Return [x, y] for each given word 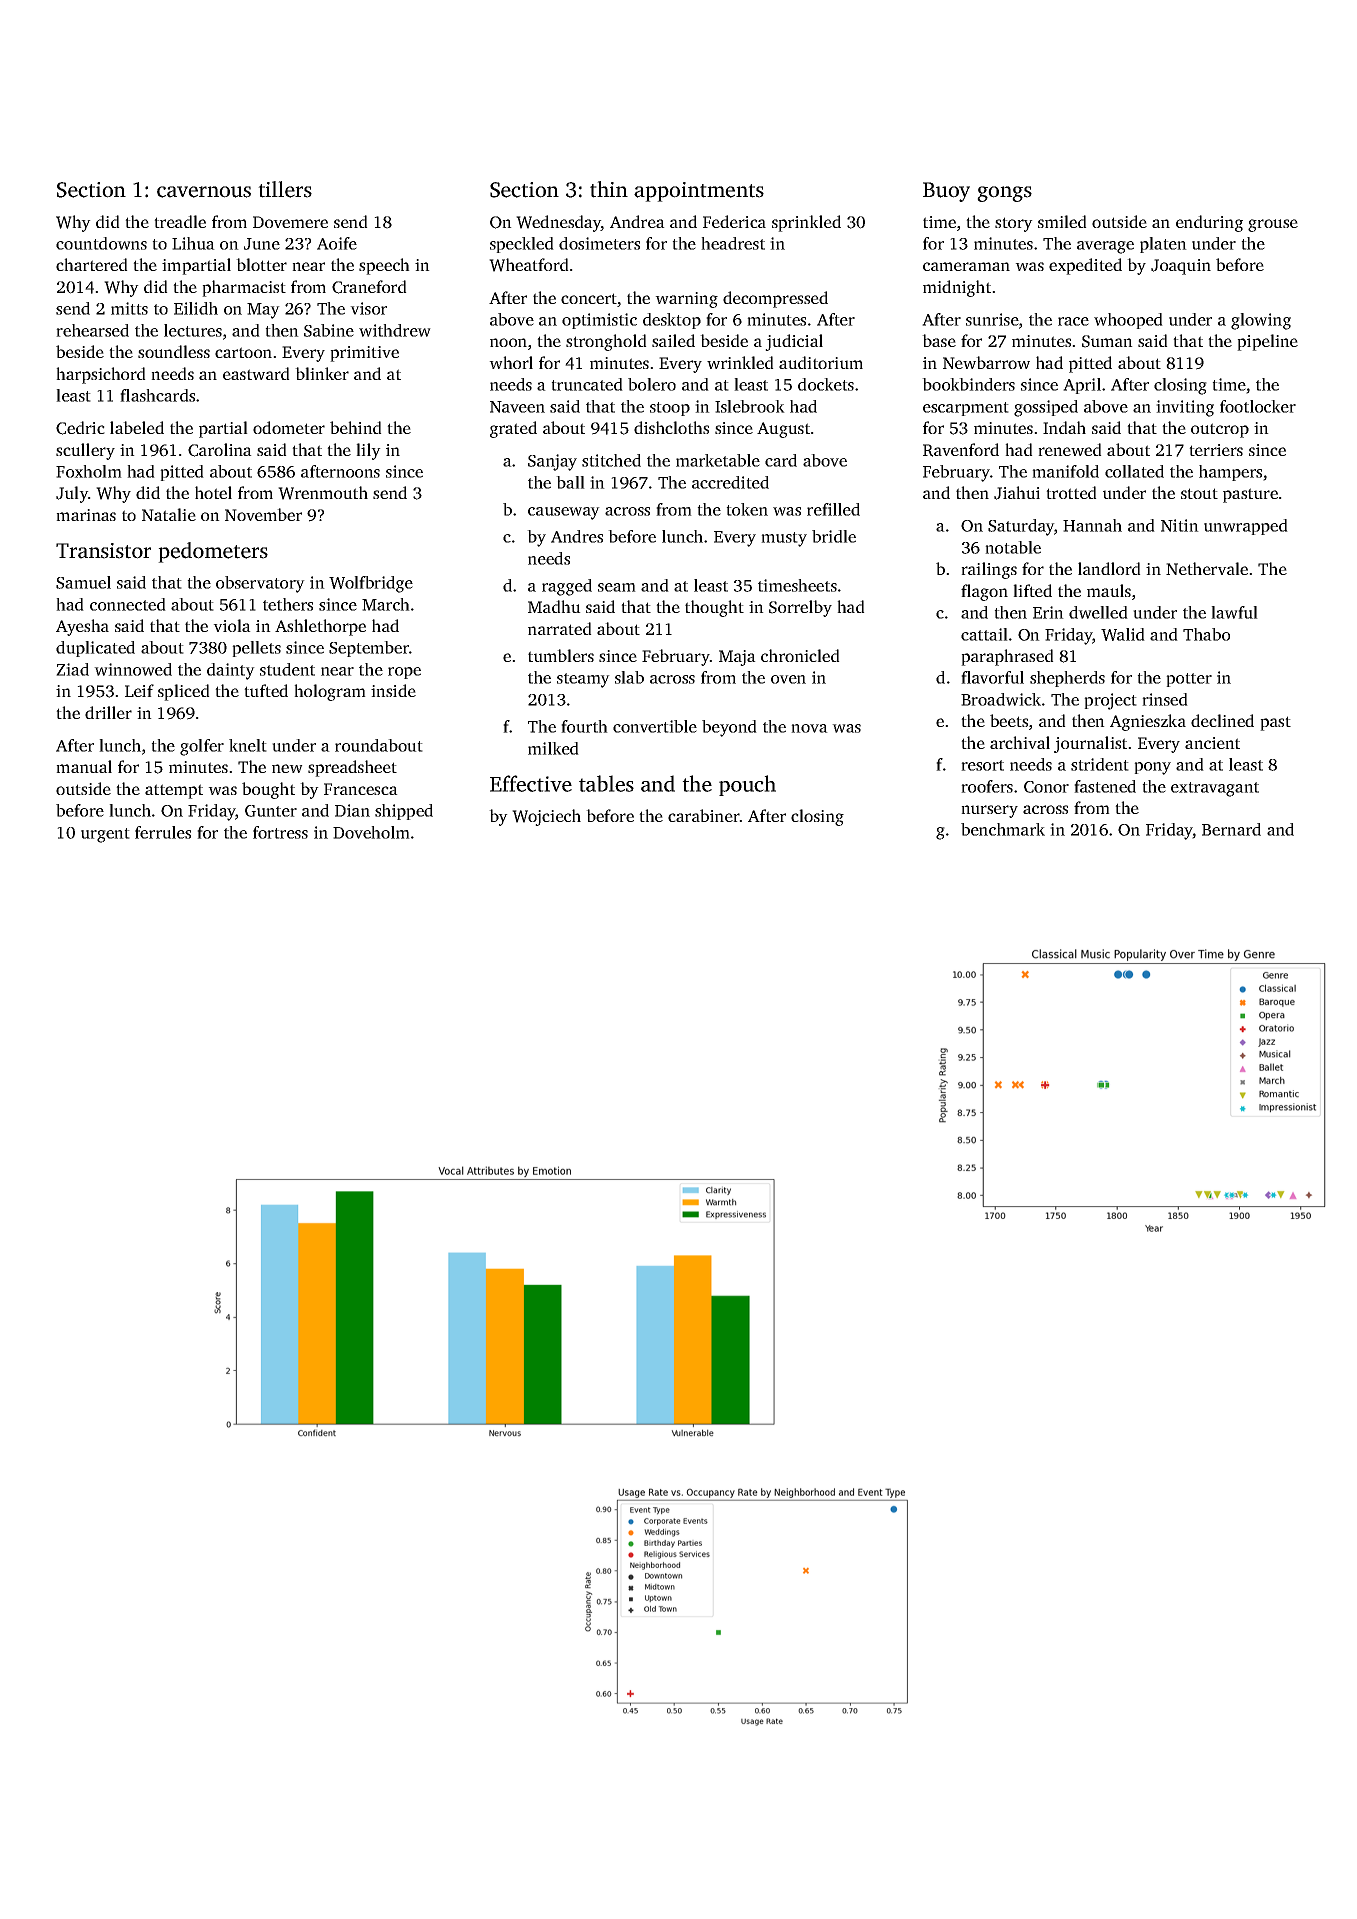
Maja [737, 658]
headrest [733, 243]
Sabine [329, 330]
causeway [564, 513]
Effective [531, 783]
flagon [984, 592]
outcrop [1220, 430]
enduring [1209, 223]
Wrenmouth [323, 493]
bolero [652, 384]
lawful [1234, 612]
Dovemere [290, 222]
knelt [248, 745]
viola [232, 625]
